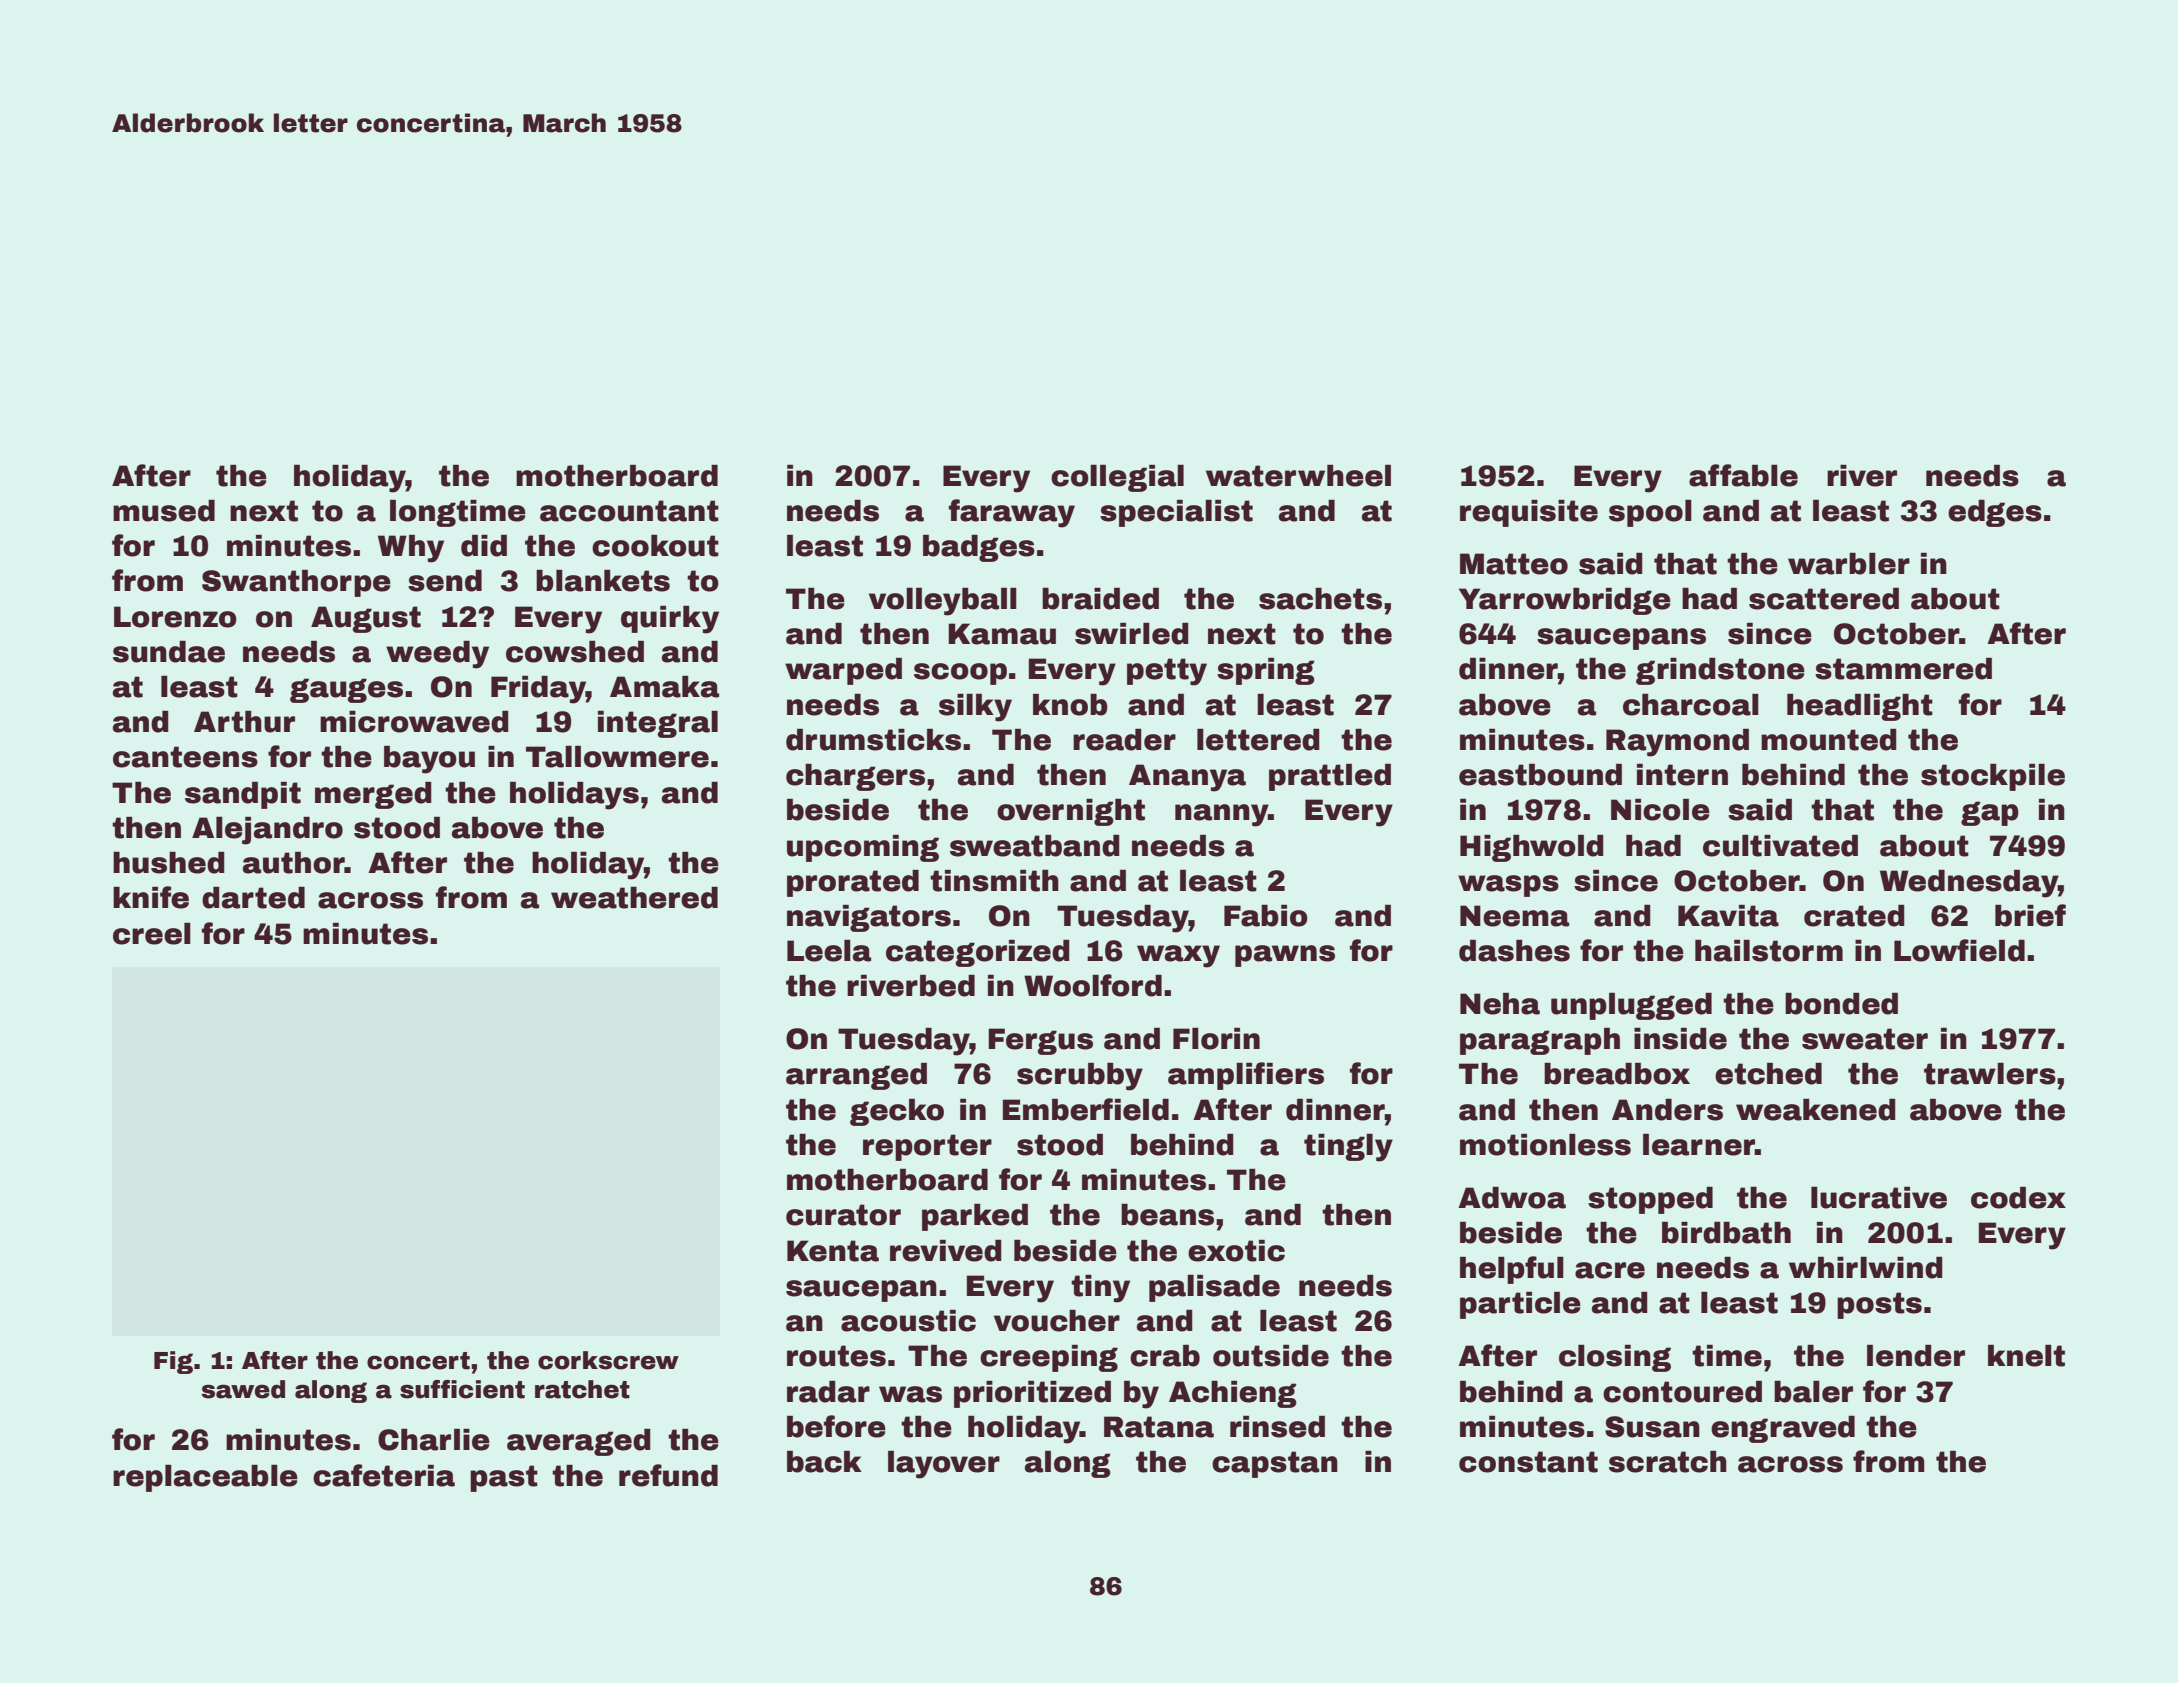 The image size is (2178, 1683). Describe the element at coordinates (185, 757) in the screenshot. I see `canteens` at that location.
